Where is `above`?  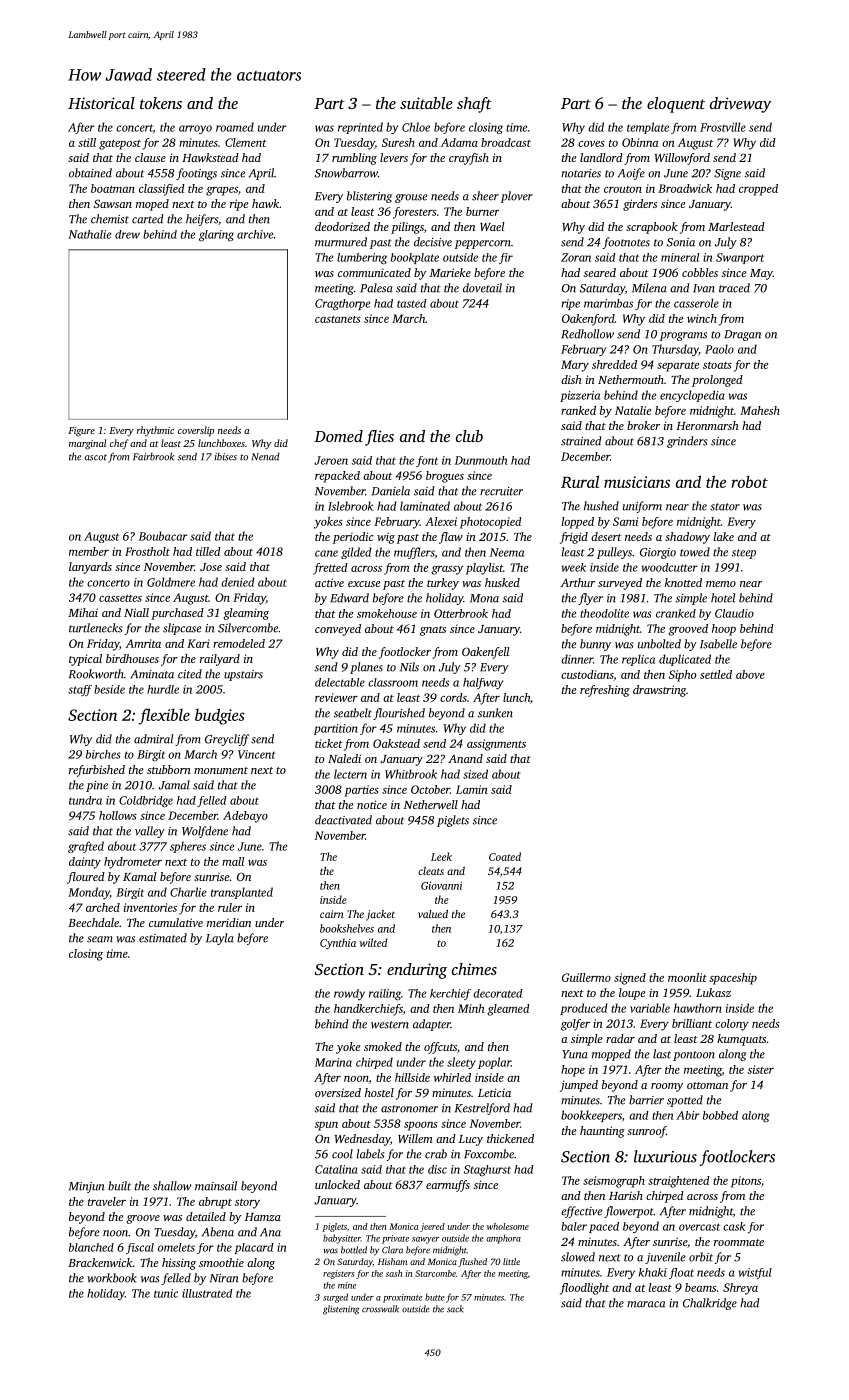 above is located at coordinates (750, 674).
